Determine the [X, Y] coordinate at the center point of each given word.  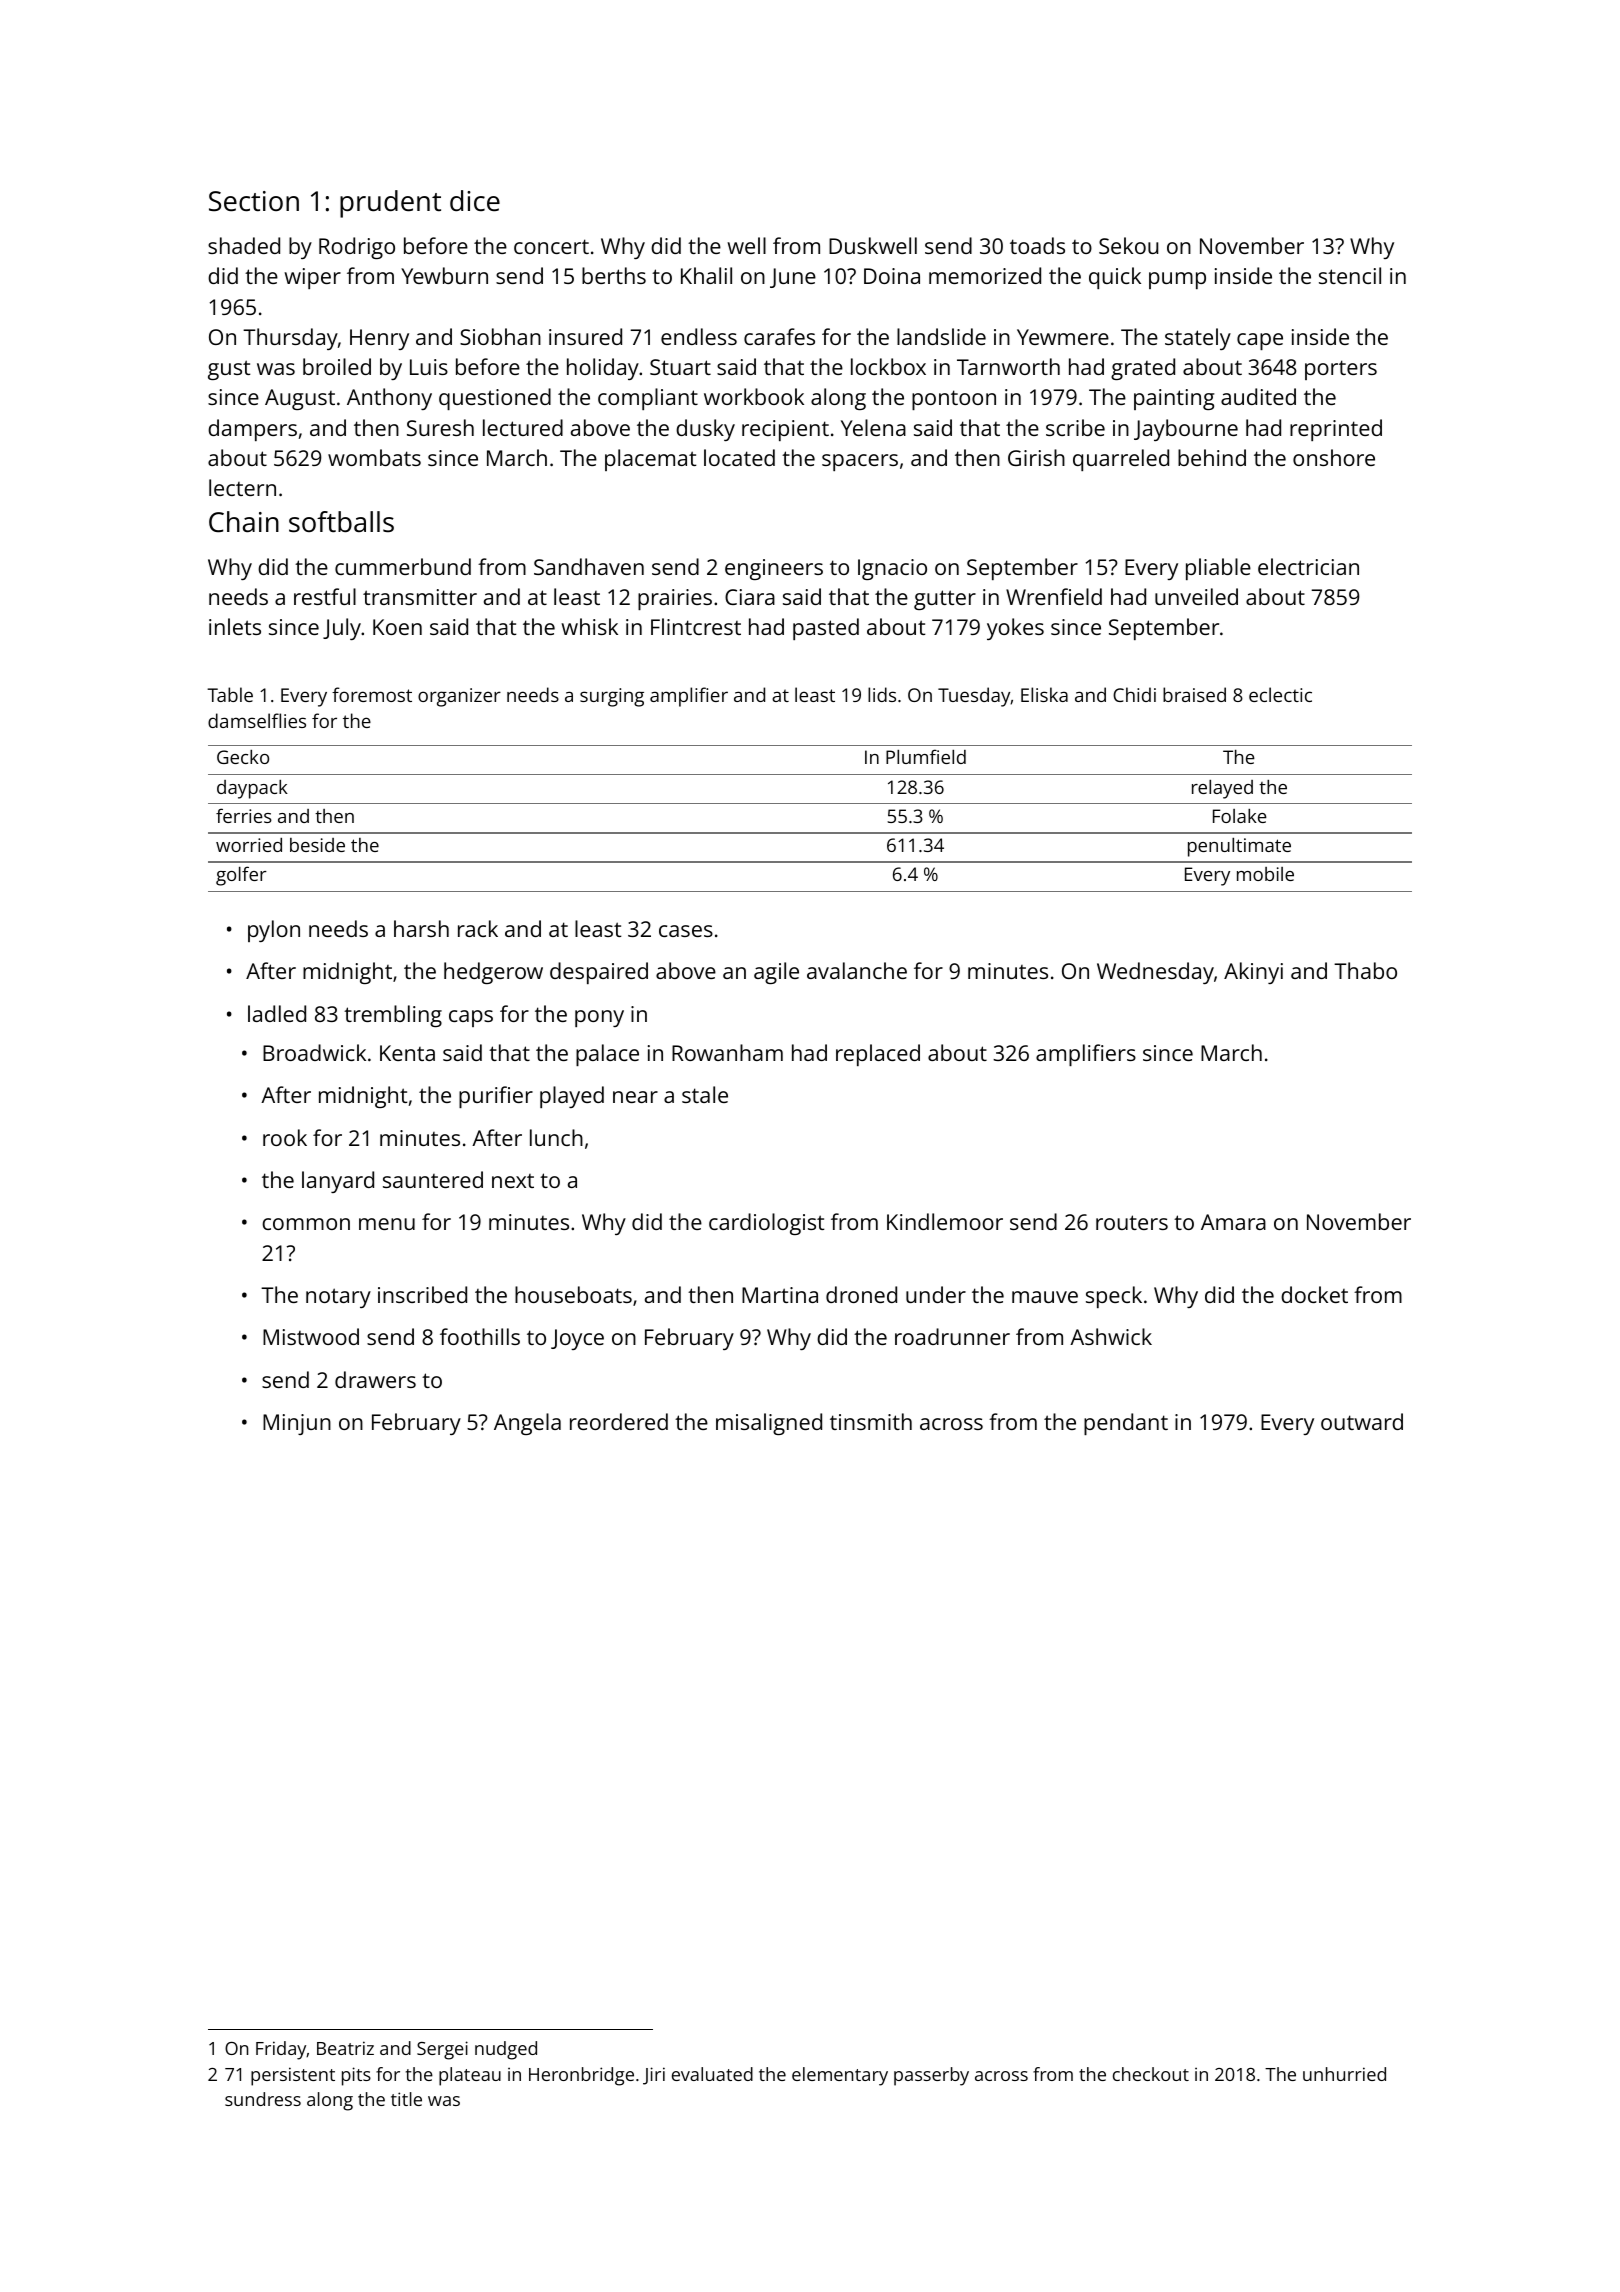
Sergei [442, 2050]
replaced [878, 1055]
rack [478, 928]
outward [1362, 1421]
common [306, 1224]
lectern [242, 487]
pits [356, 2076]
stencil [1350, 275]
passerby [931, 2076]
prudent [390, 204]
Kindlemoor [945, 1221]
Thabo [1365, 970]
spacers [860, 462]
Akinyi [1253, 973]
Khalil [706, 275]
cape [1260, 341]
